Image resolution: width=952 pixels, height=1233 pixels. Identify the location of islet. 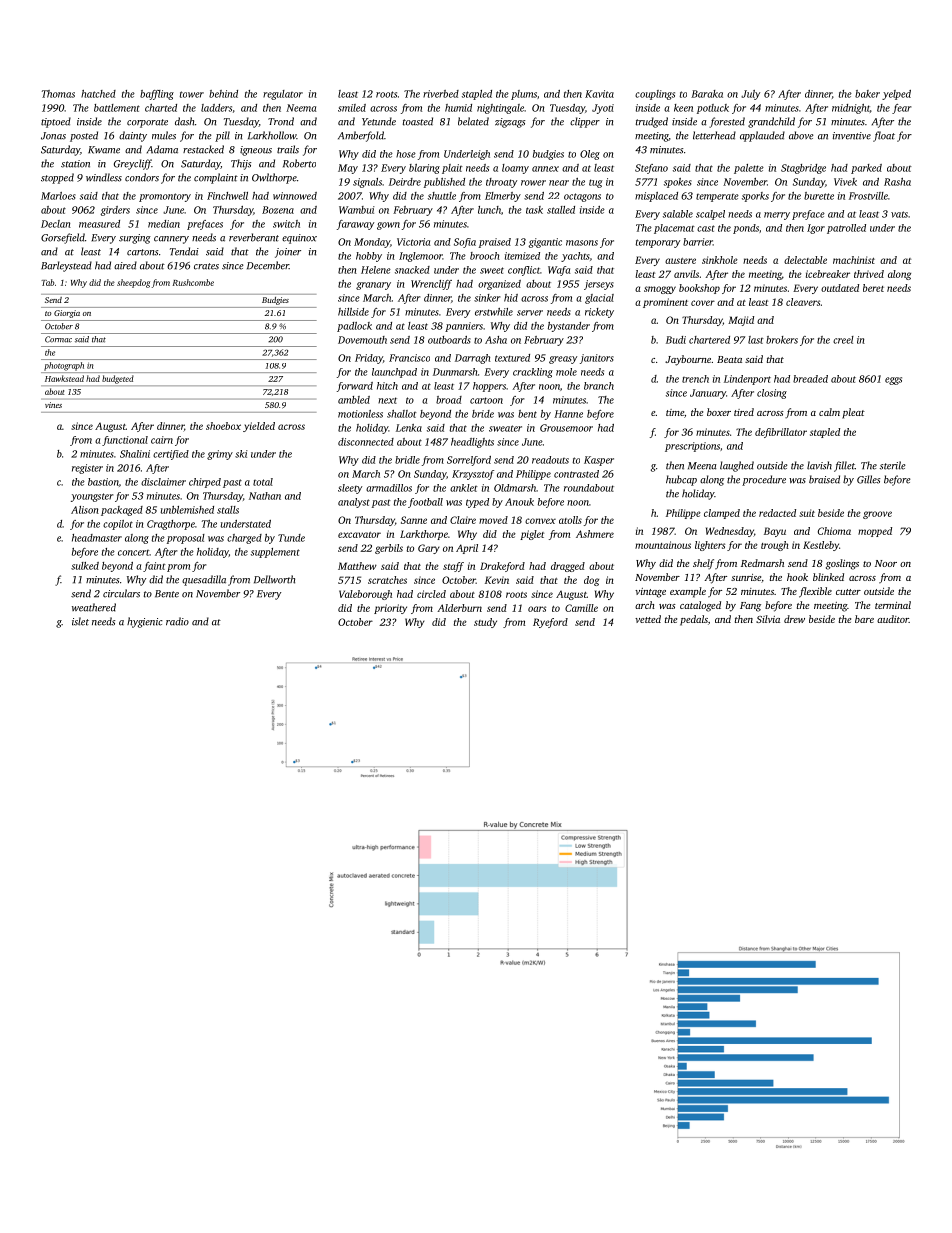
(80, 621).
